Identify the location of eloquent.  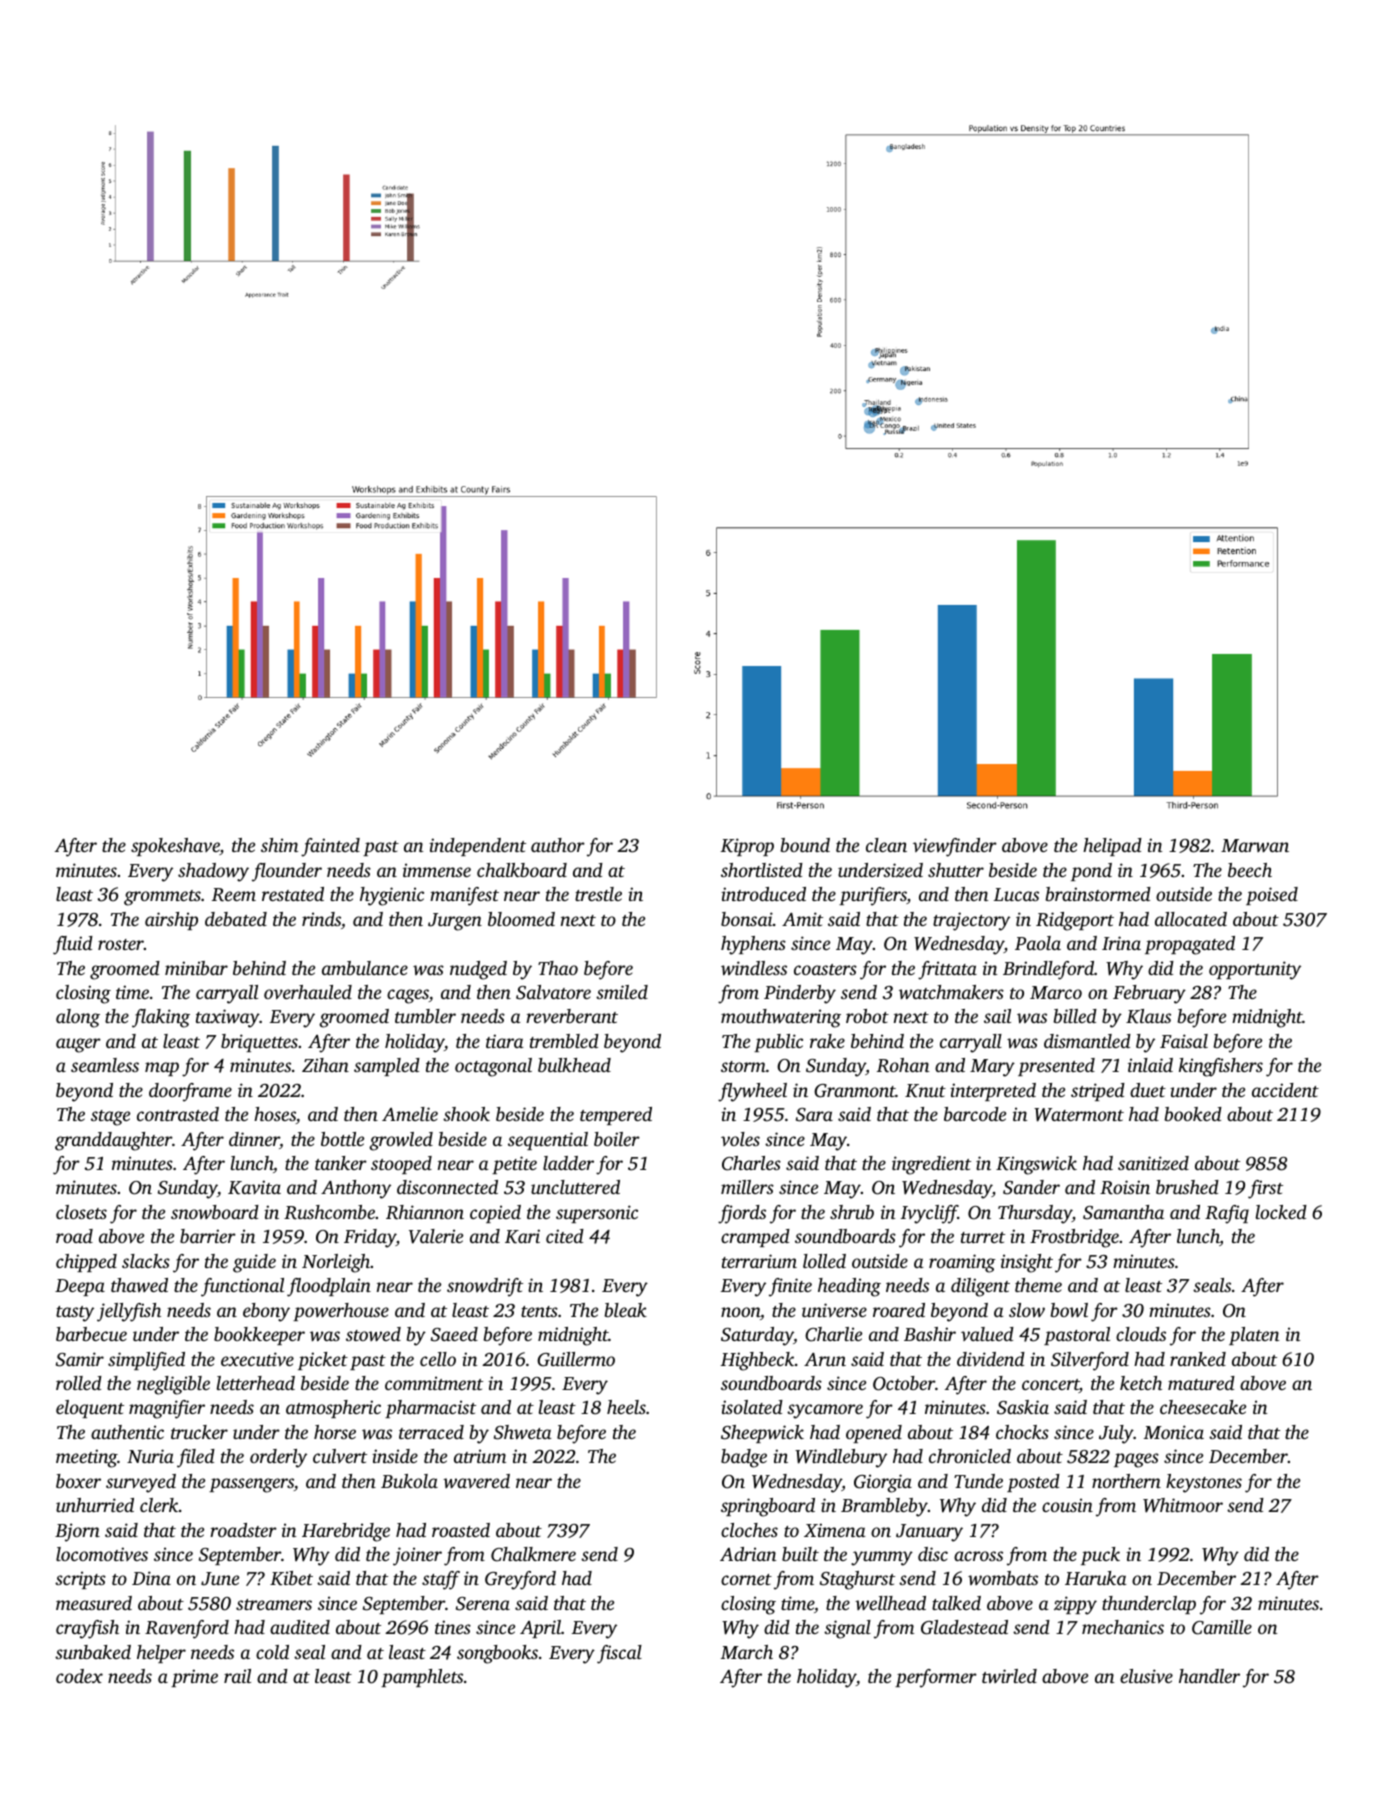
(90, 1409).
